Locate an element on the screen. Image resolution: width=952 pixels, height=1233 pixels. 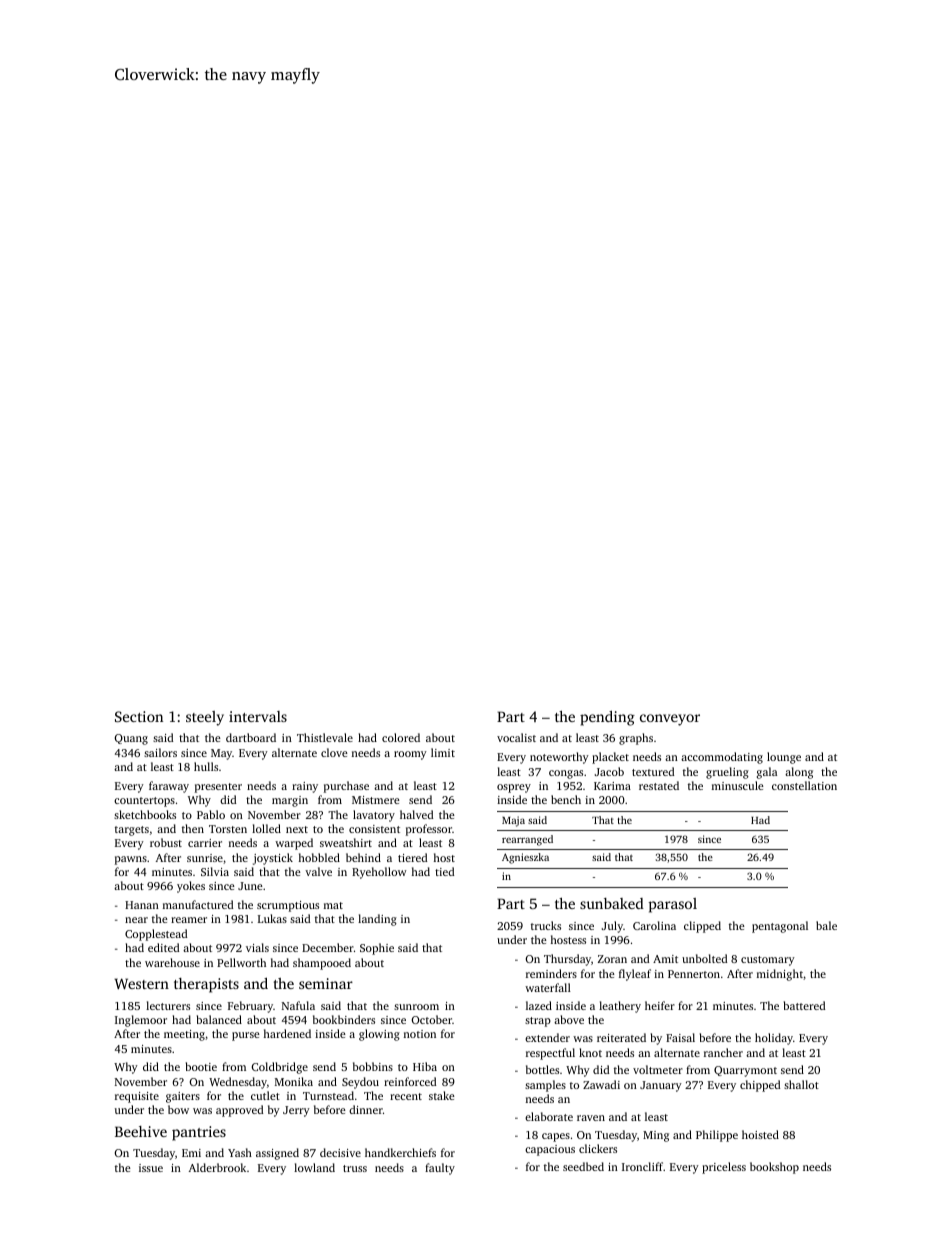
assigned is located at coordinates (277, 1154).
